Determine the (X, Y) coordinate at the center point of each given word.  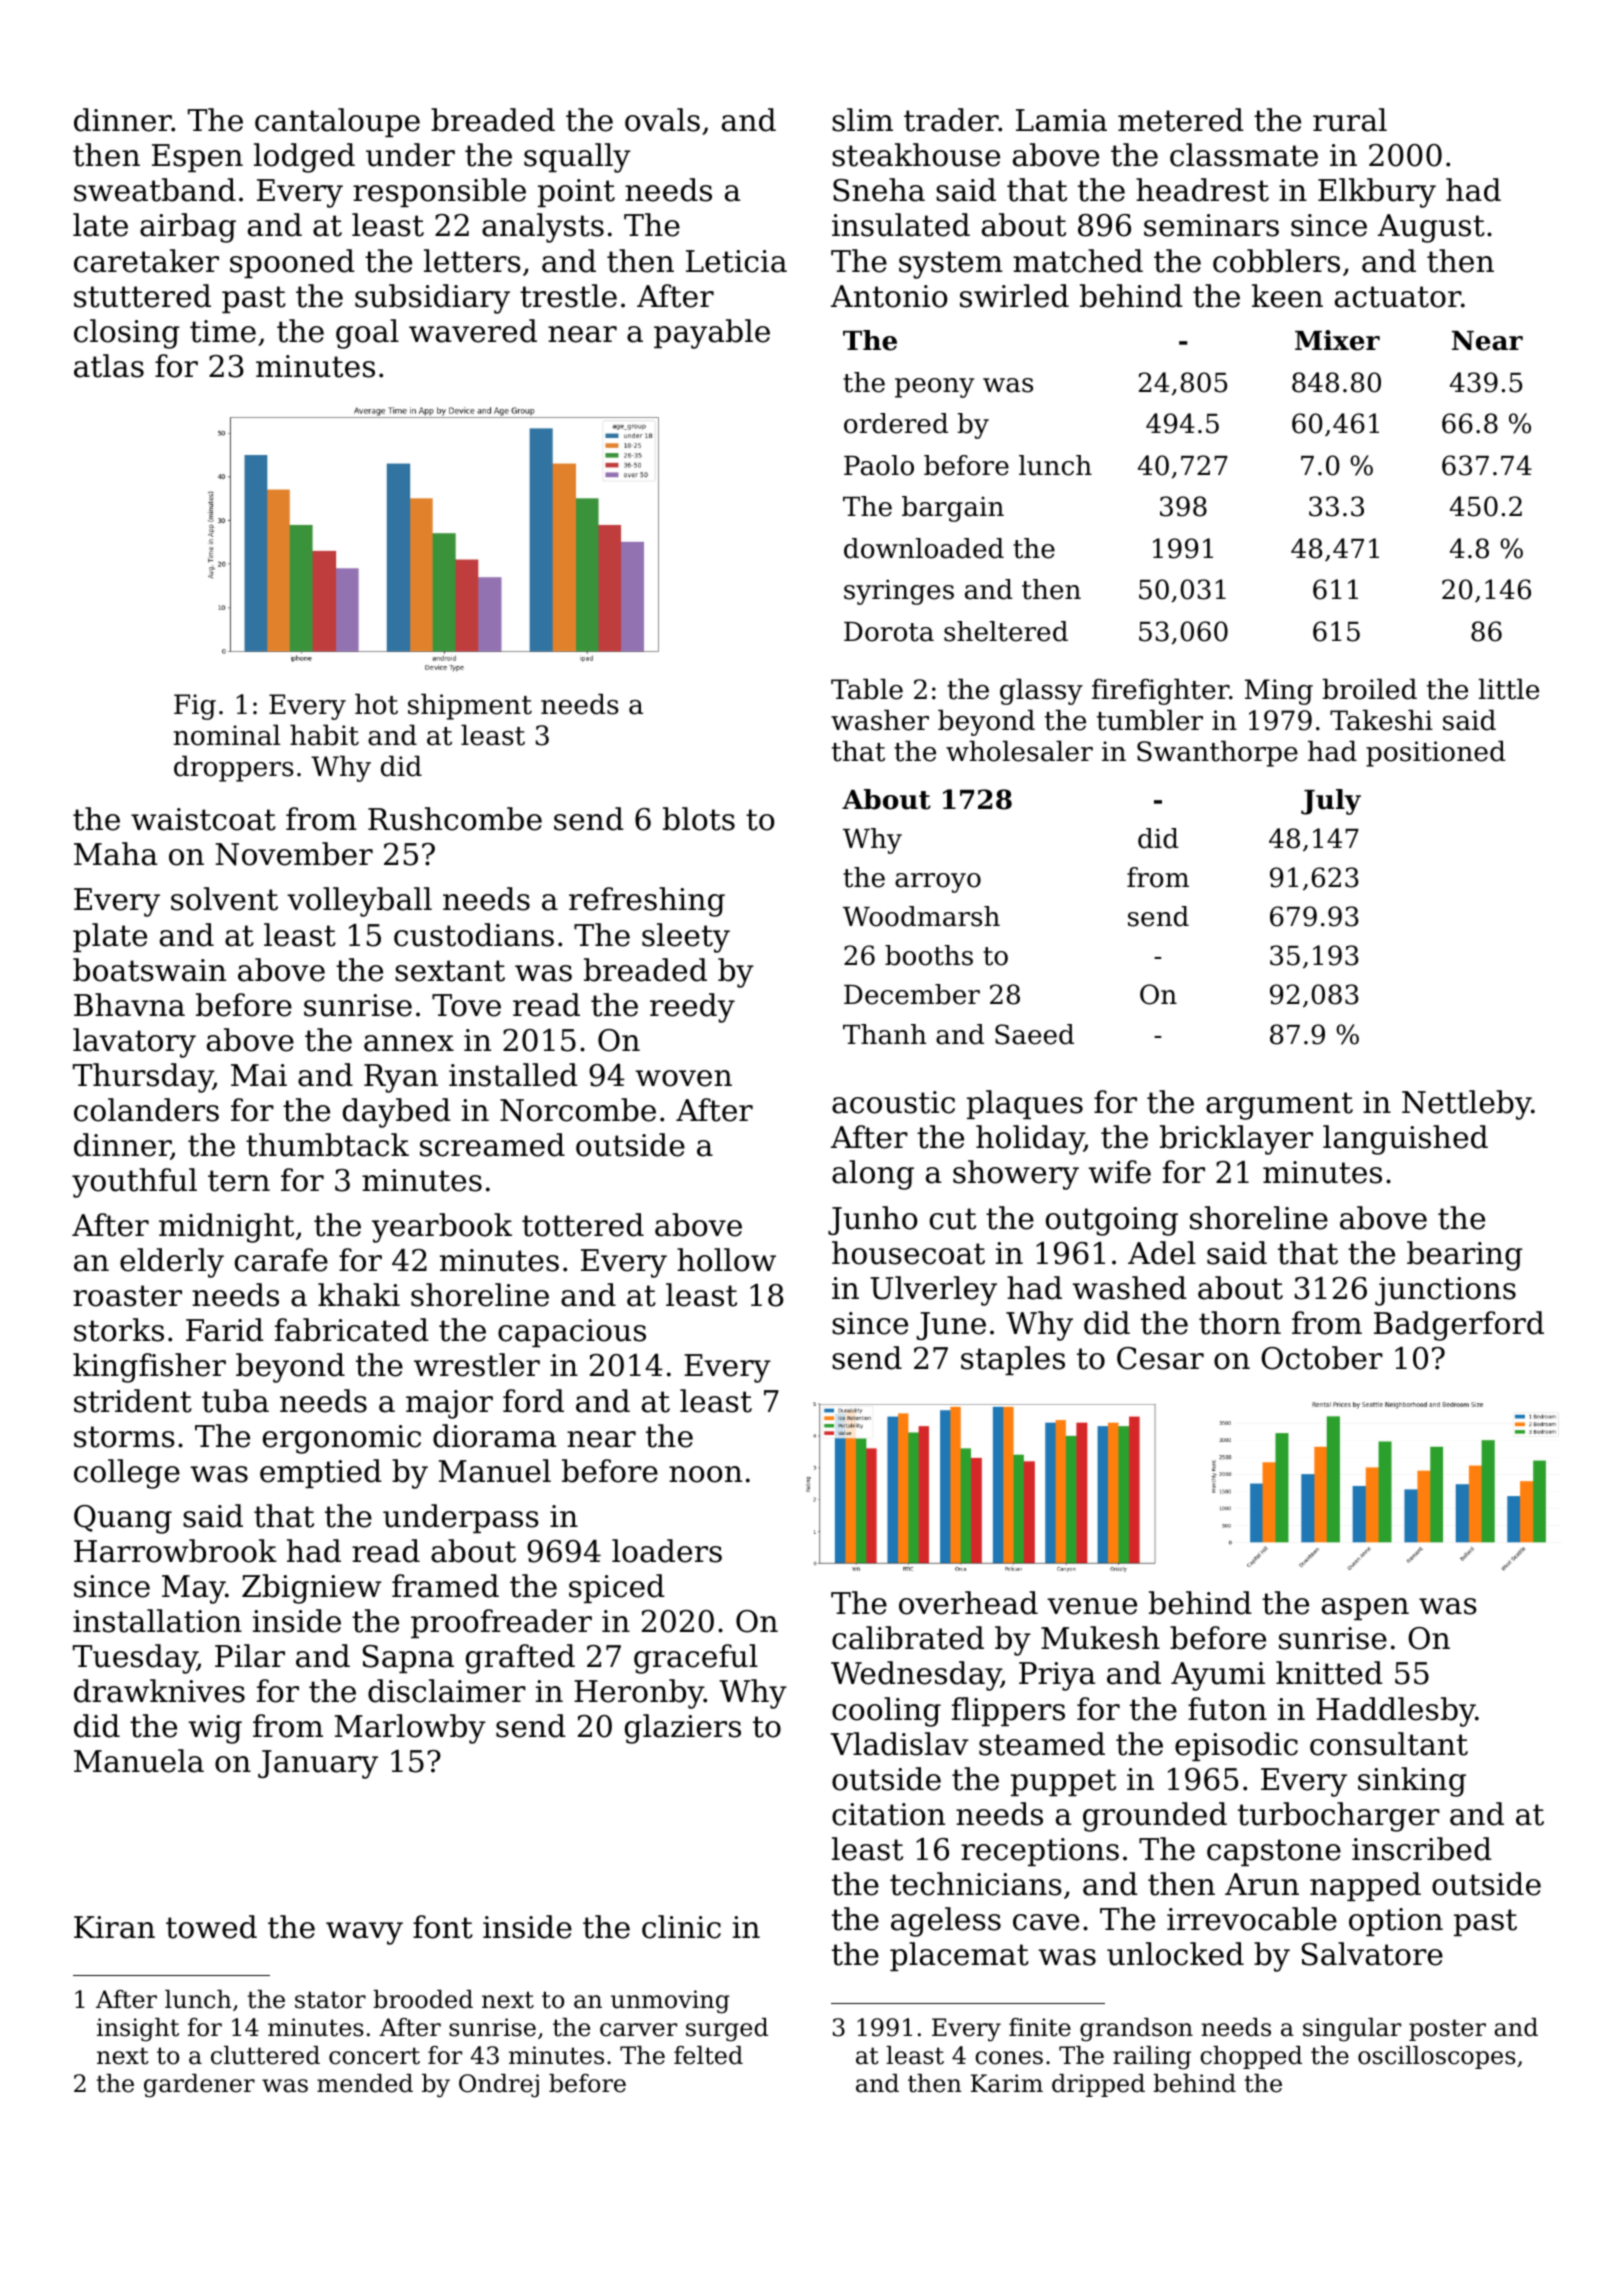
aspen (1365, 1609)
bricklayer (1236, 1140)
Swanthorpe (1217, 753)
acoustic (893, 1102)
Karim (1007, 2083)
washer (880, 720)
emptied (321, 1473)
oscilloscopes (1437, 2057)
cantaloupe (337, 122)
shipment (470, 706)
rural (1350, 120)
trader (951, 120)
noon (705, 1474)
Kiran (114, 1927)
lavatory (134, 1043)
